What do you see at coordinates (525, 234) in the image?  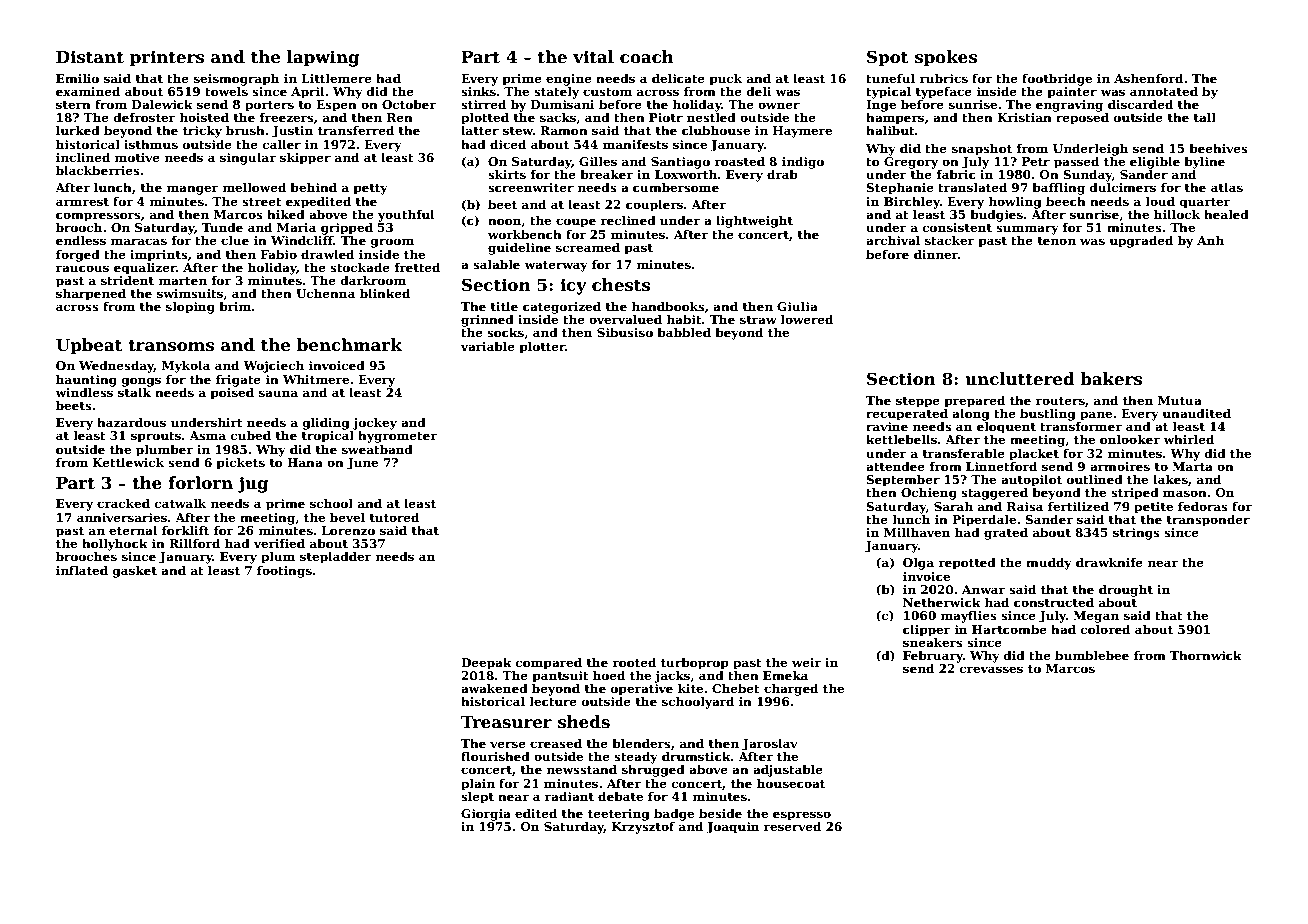 I see `workbench` at bounding box center [525, 234].
